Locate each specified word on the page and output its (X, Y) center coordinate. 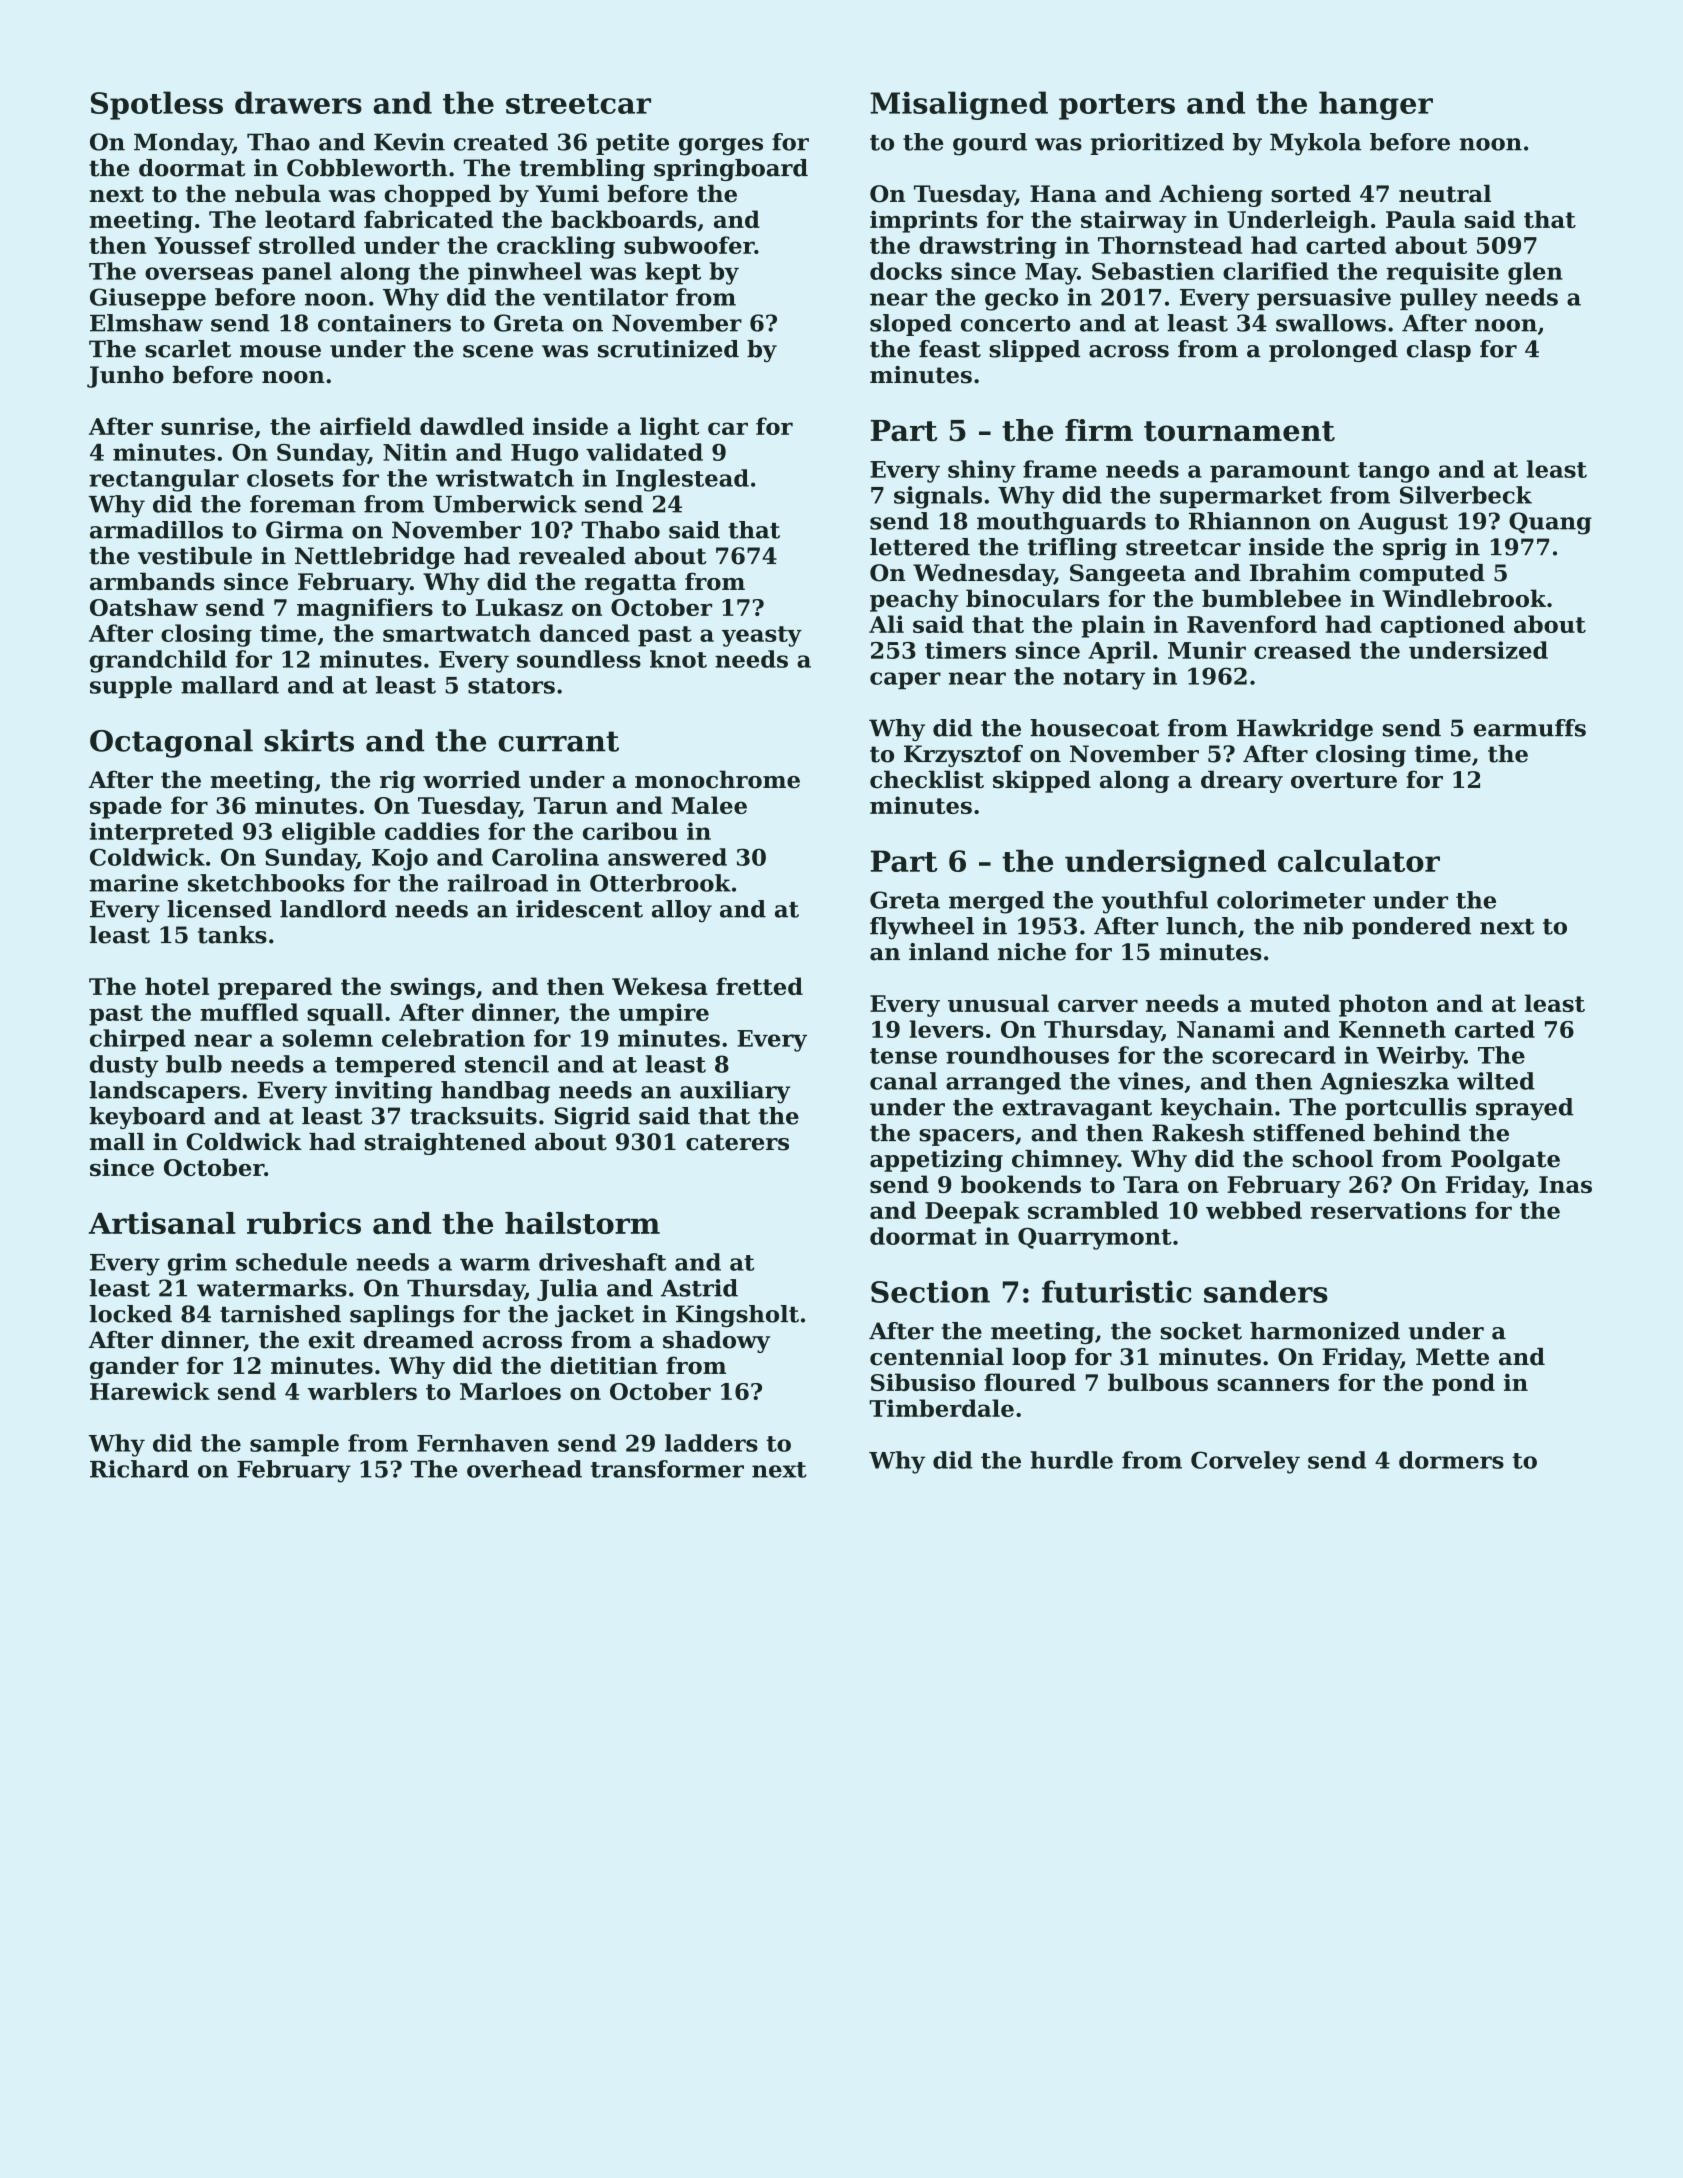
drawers (298, 102)
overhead (524, 1469)
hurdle (1072, 1460)
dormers (1451, 1460)
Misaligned (959, 105)
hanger (1376, 105)
